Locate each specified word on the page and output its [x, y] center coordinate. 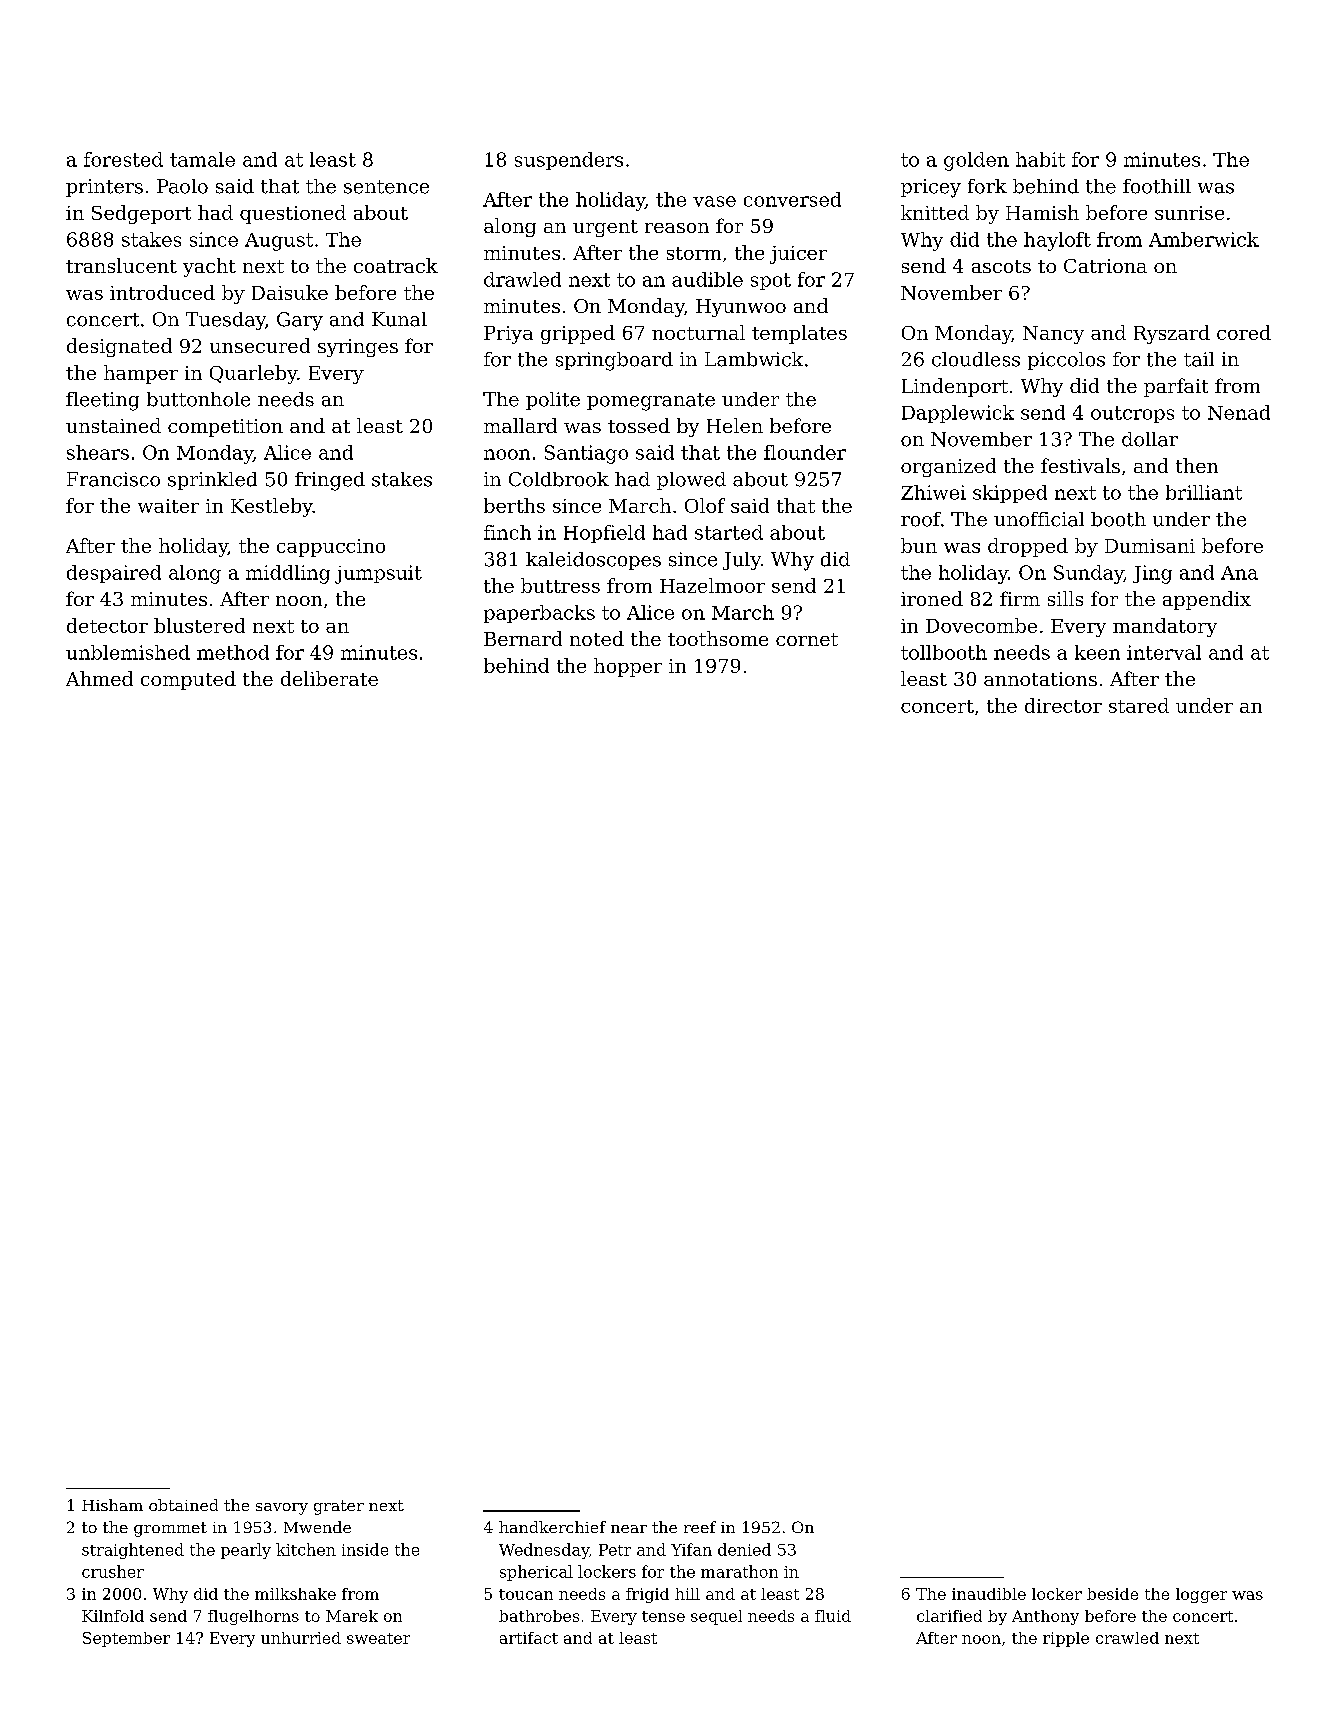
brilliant [1204, 492]
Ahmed [99, 678]
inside [365, 1549]
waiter [168, 506]
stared [1139, 705]
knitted [935, 212]
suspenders [569, 161]
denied [744, 1549]
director [1063, 705]
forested [123, 159]
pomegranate [651, 402]
